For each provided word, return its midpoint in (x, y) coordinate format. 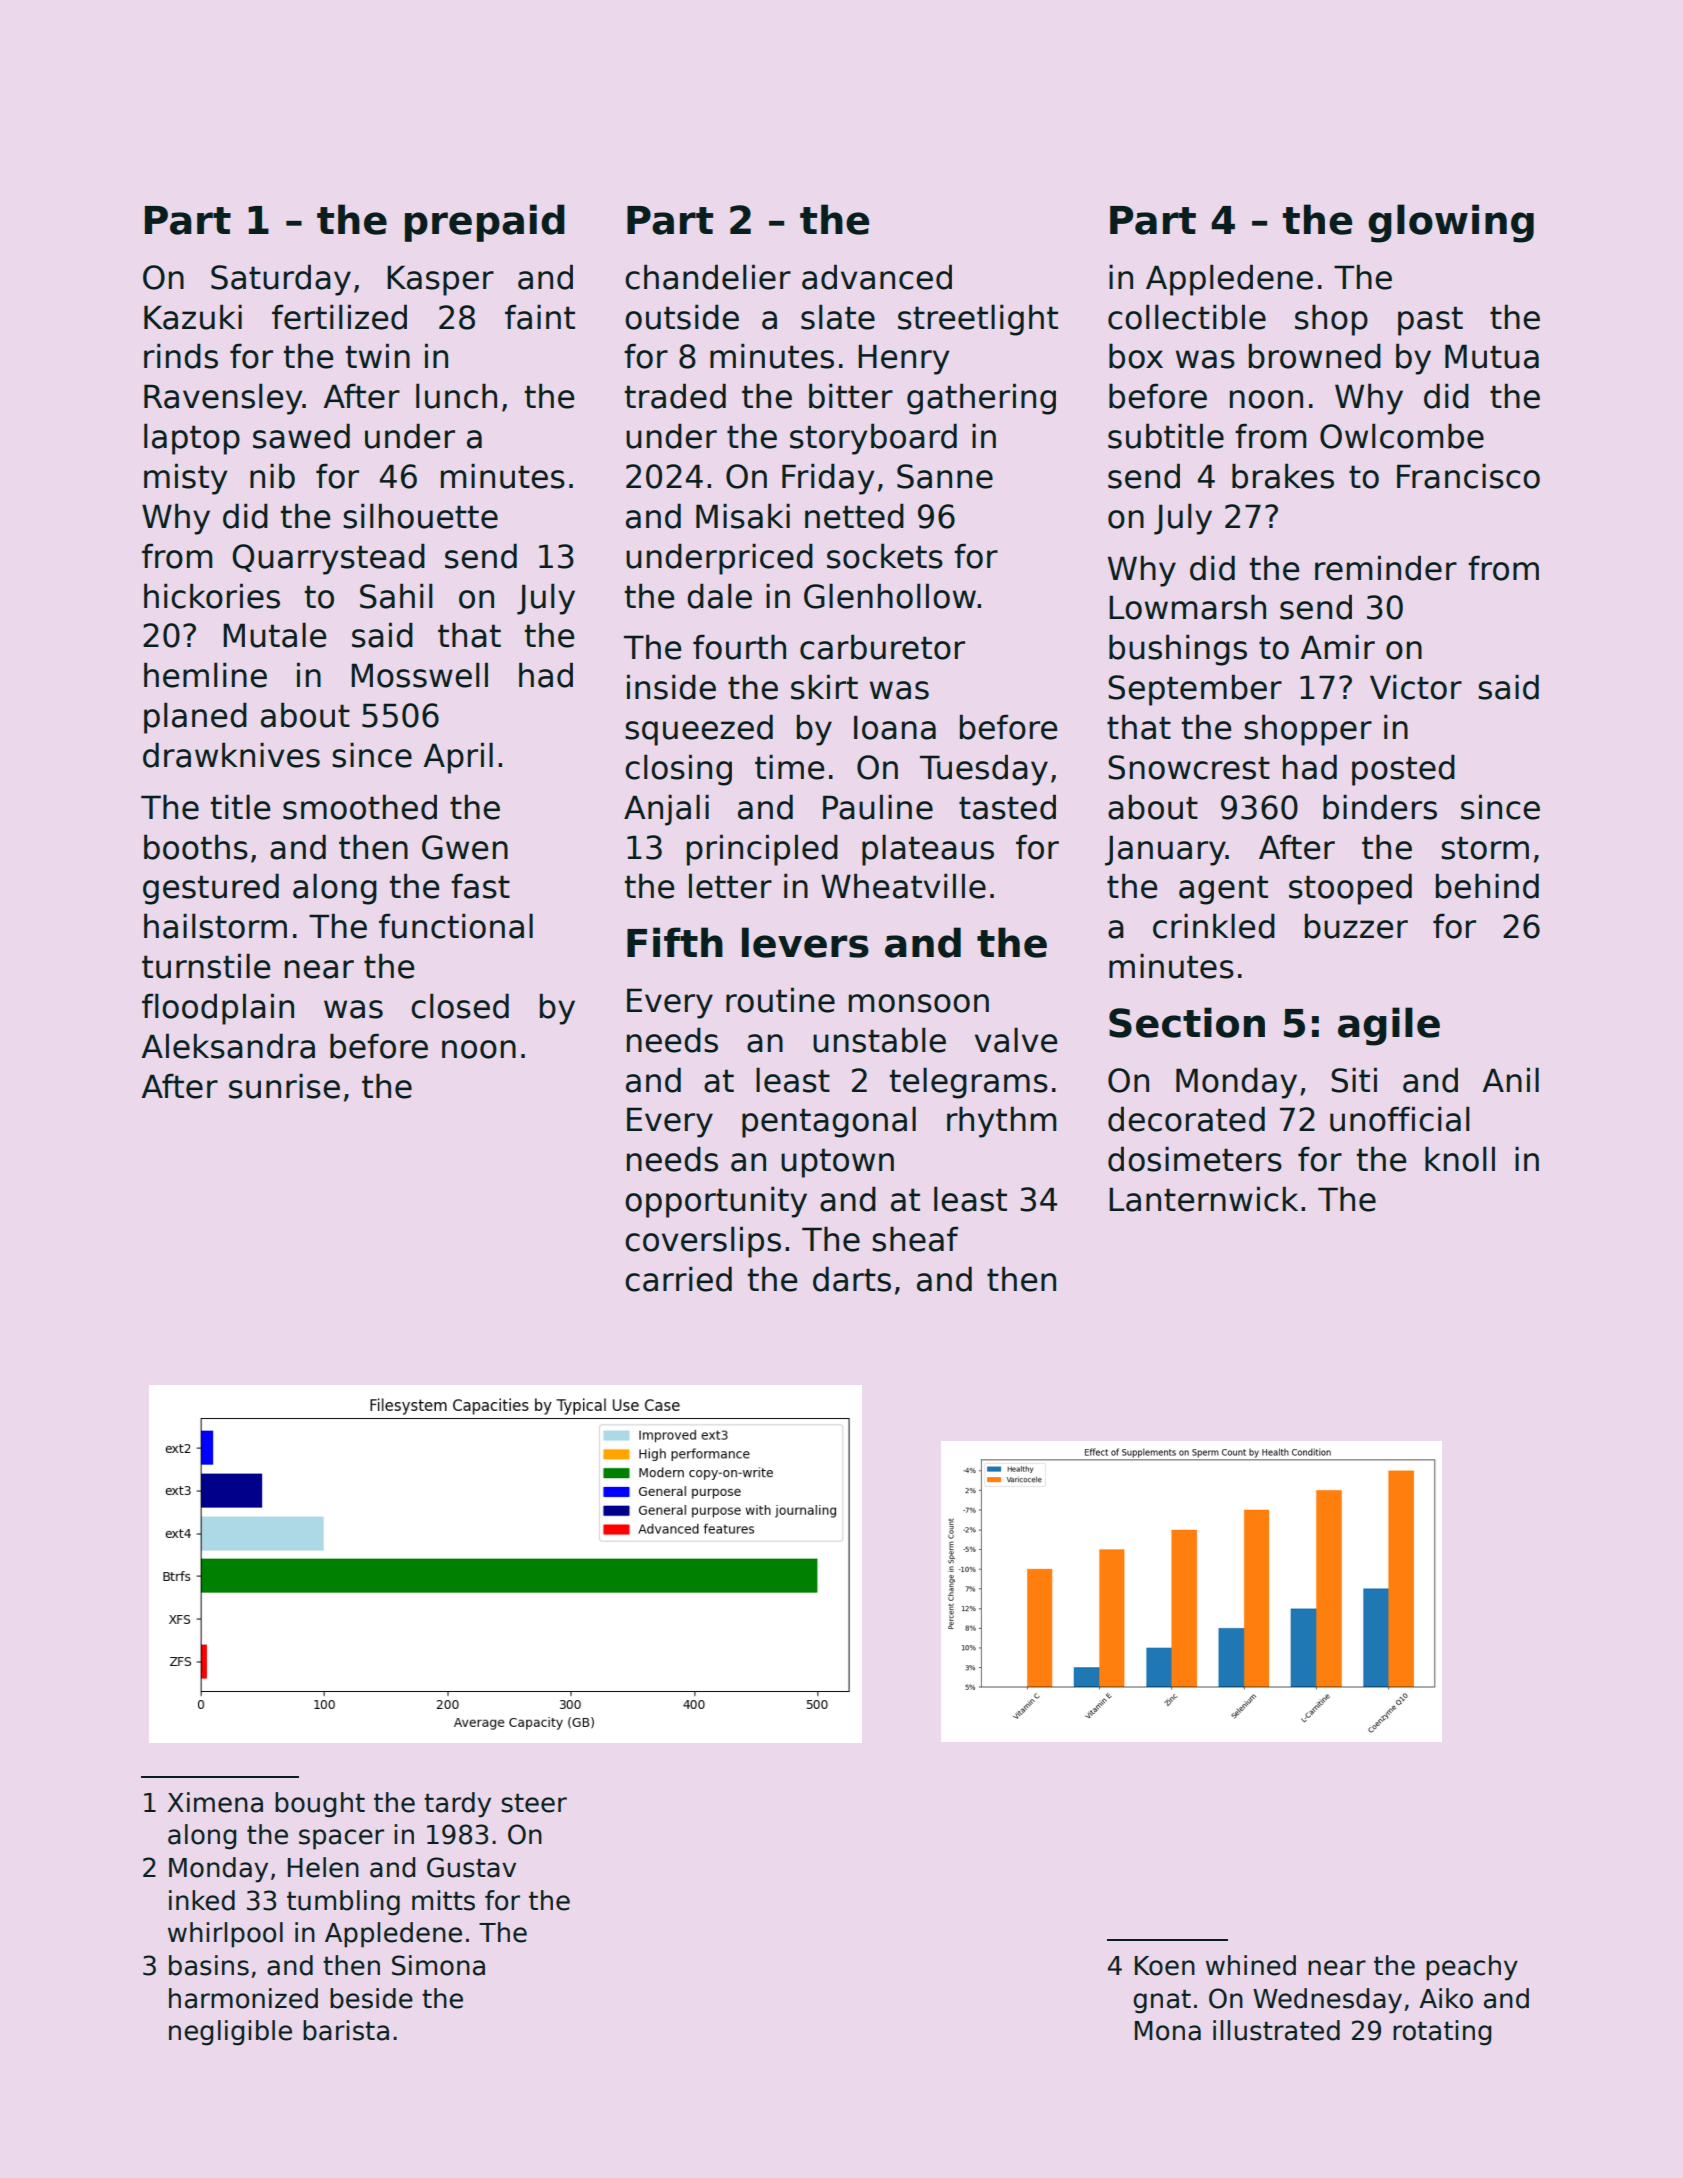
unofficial (1400, 1119)
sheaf (915, 1239)
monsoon (919, 1003)
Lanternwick (1203, 1199)
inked (202, 1900)
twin (378, 355)
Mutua (1492, 356)
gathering (981, 399)
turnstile (206, 966)
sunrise (284, 1086)
